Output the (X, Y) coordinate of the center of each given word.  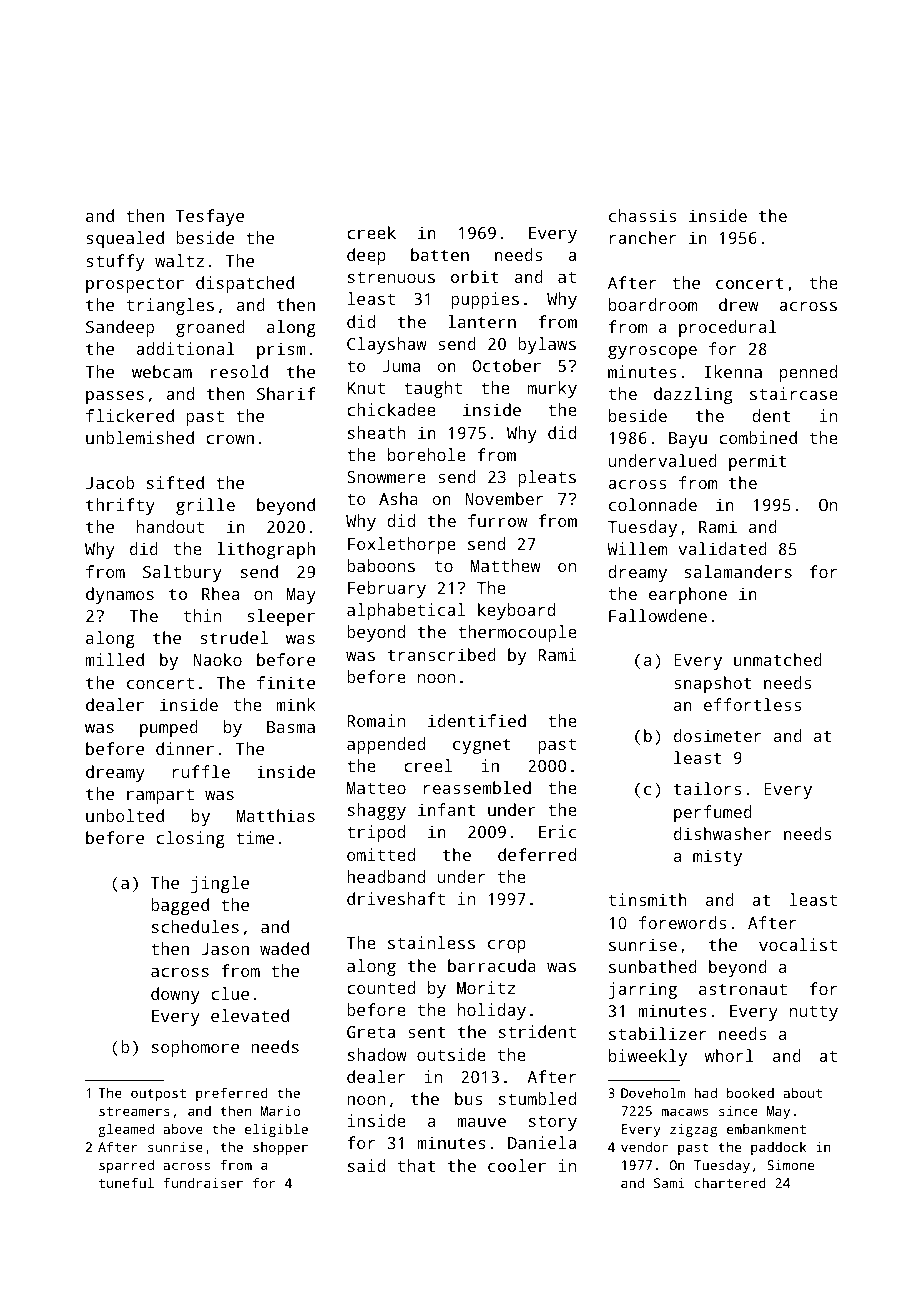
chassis (642, 215)
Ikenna (733, 371)
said (366, 1165)
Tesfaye (210, 217)
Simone (790, 1165)
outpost (158, 1095)
